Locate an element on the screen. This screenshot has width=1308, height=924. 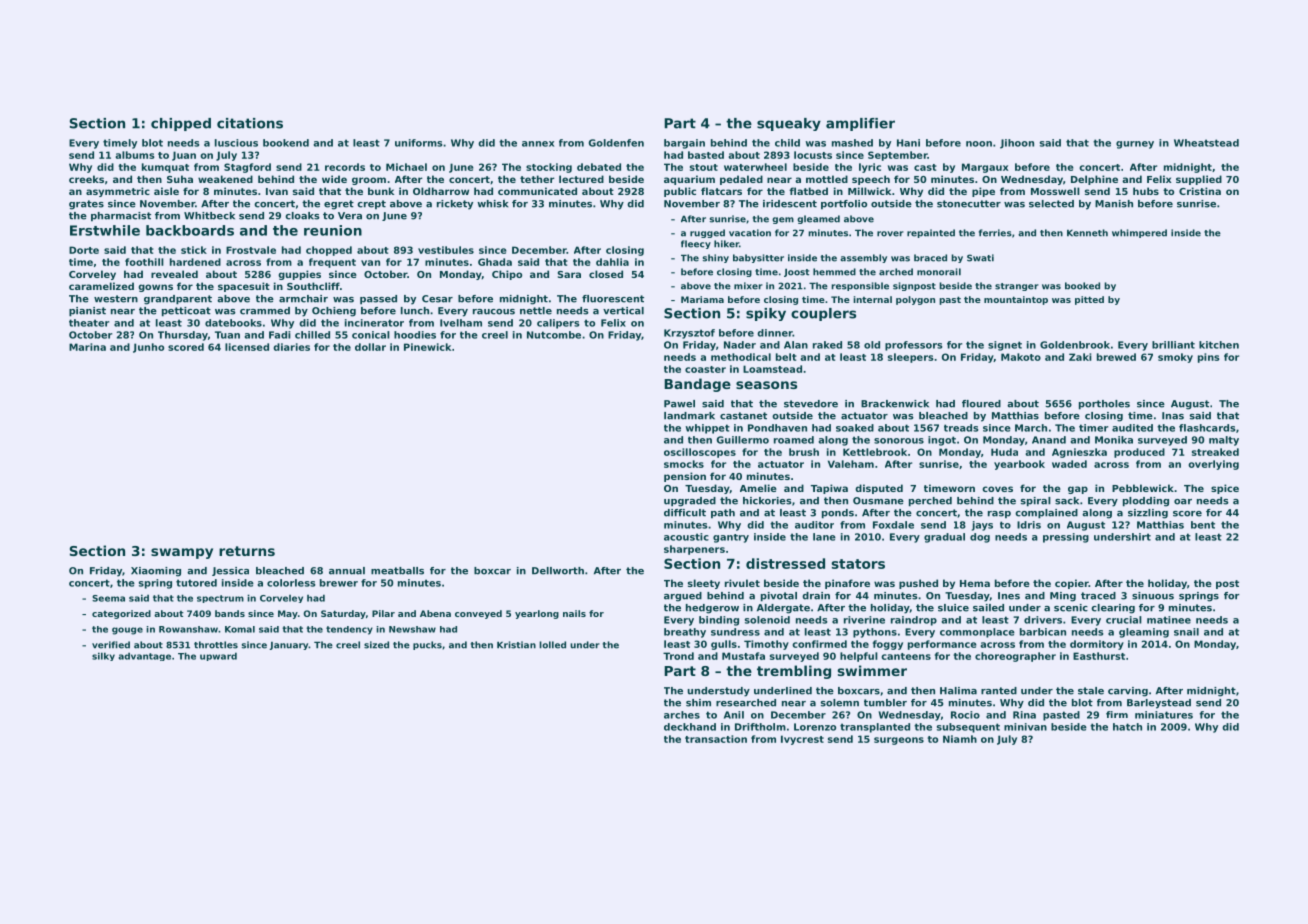
amplifier is located at coordinates (860, 124).
